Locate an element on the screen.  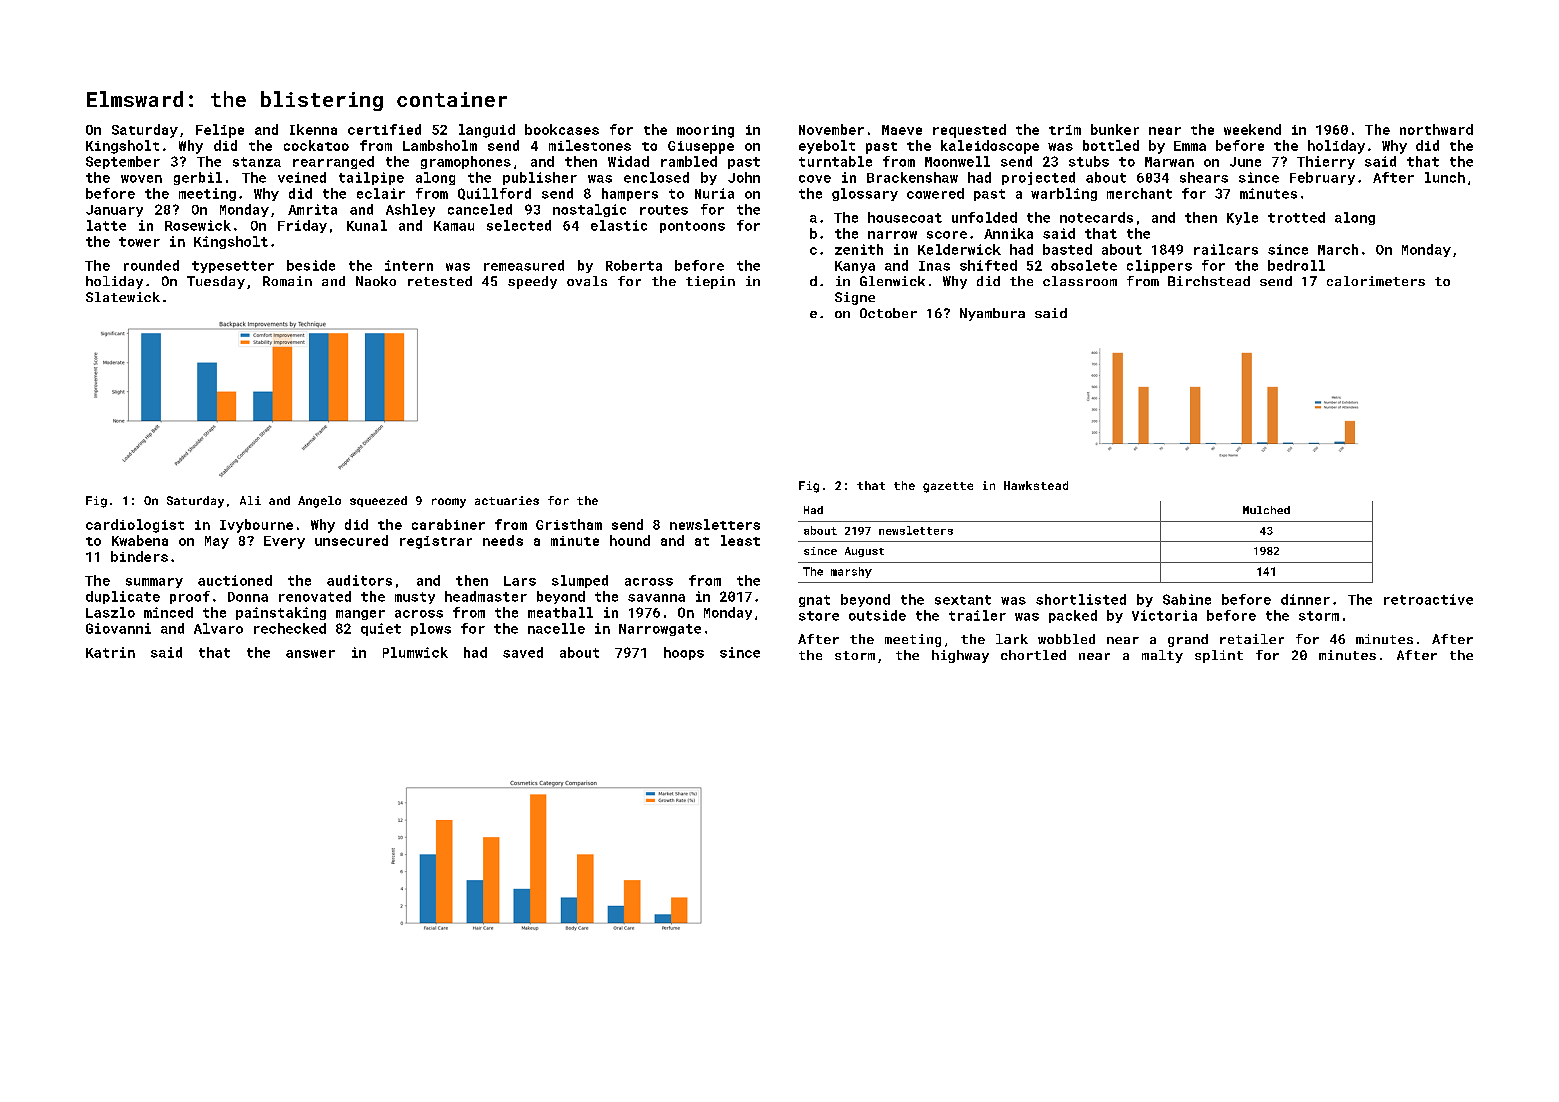
Mulched is located at coordinates (1266, 510).
